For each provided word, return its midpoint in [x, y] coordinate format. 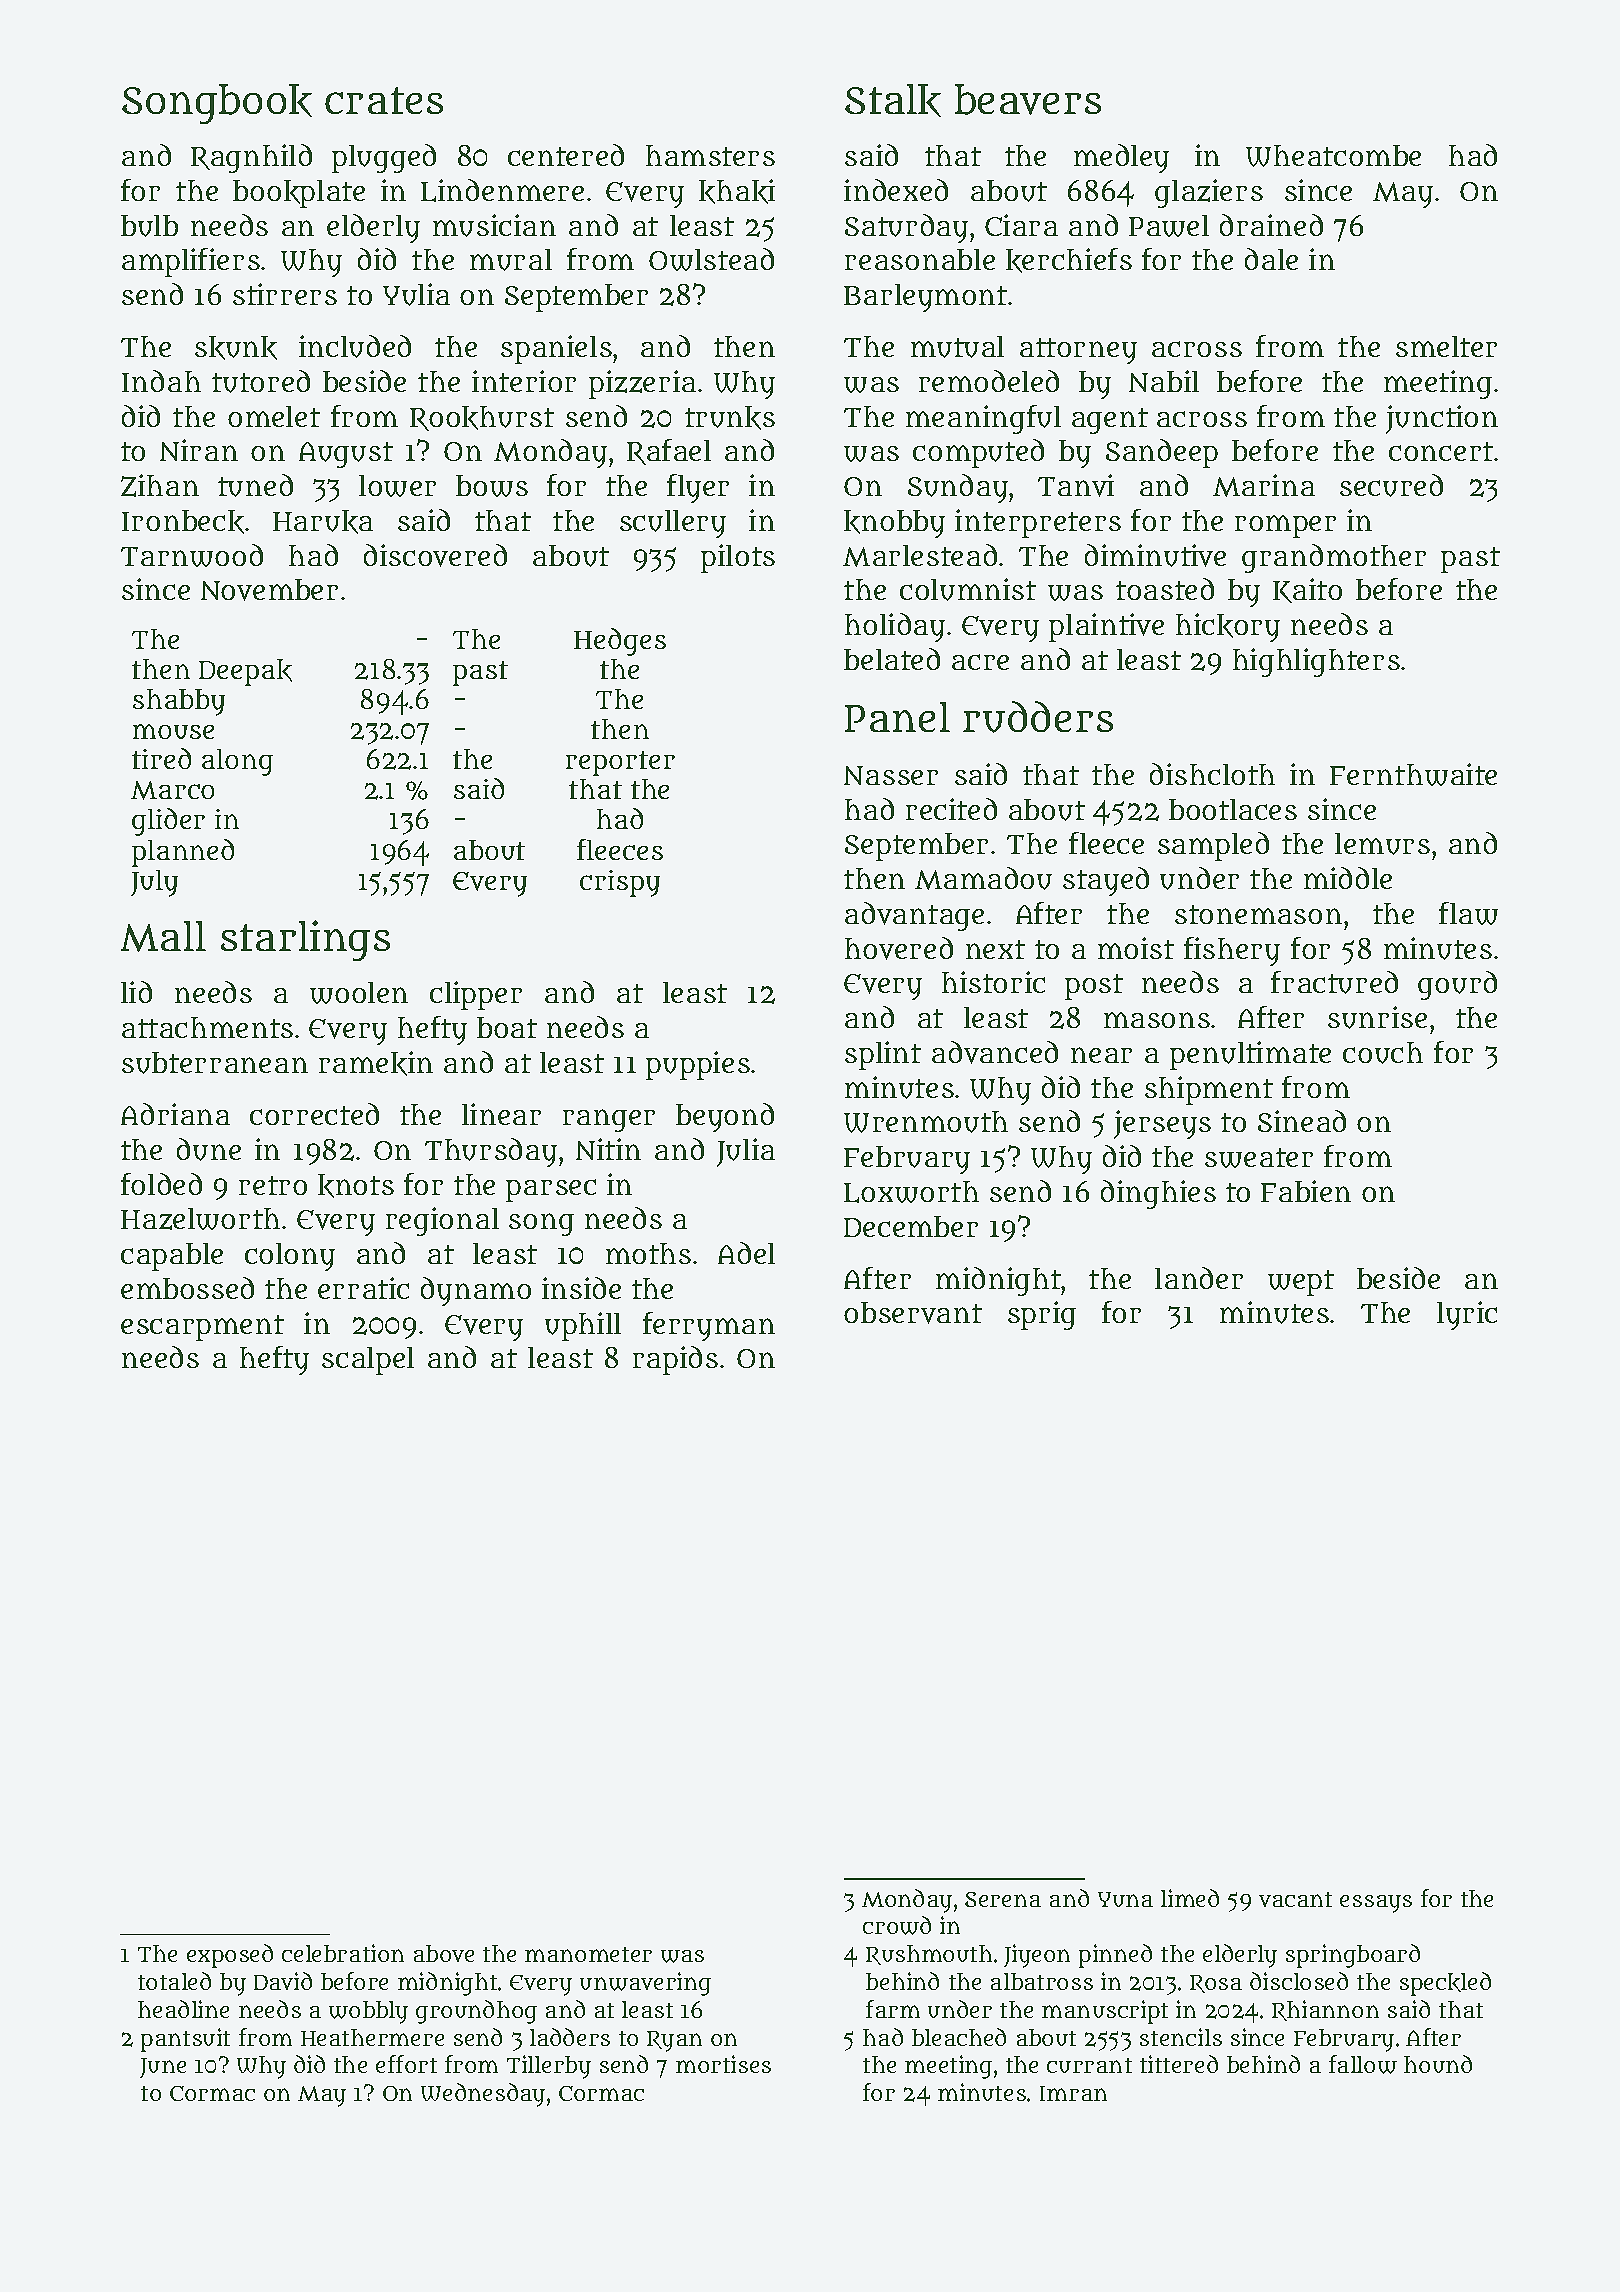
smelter [1446, 346]
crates [384, 100]
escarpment [202, 1328]
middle [1348, 878]
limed [1190, 1898]
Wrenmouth [926, 1122]
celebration [343, 1953]
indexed [896, 190]
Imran [1073, 2093]
